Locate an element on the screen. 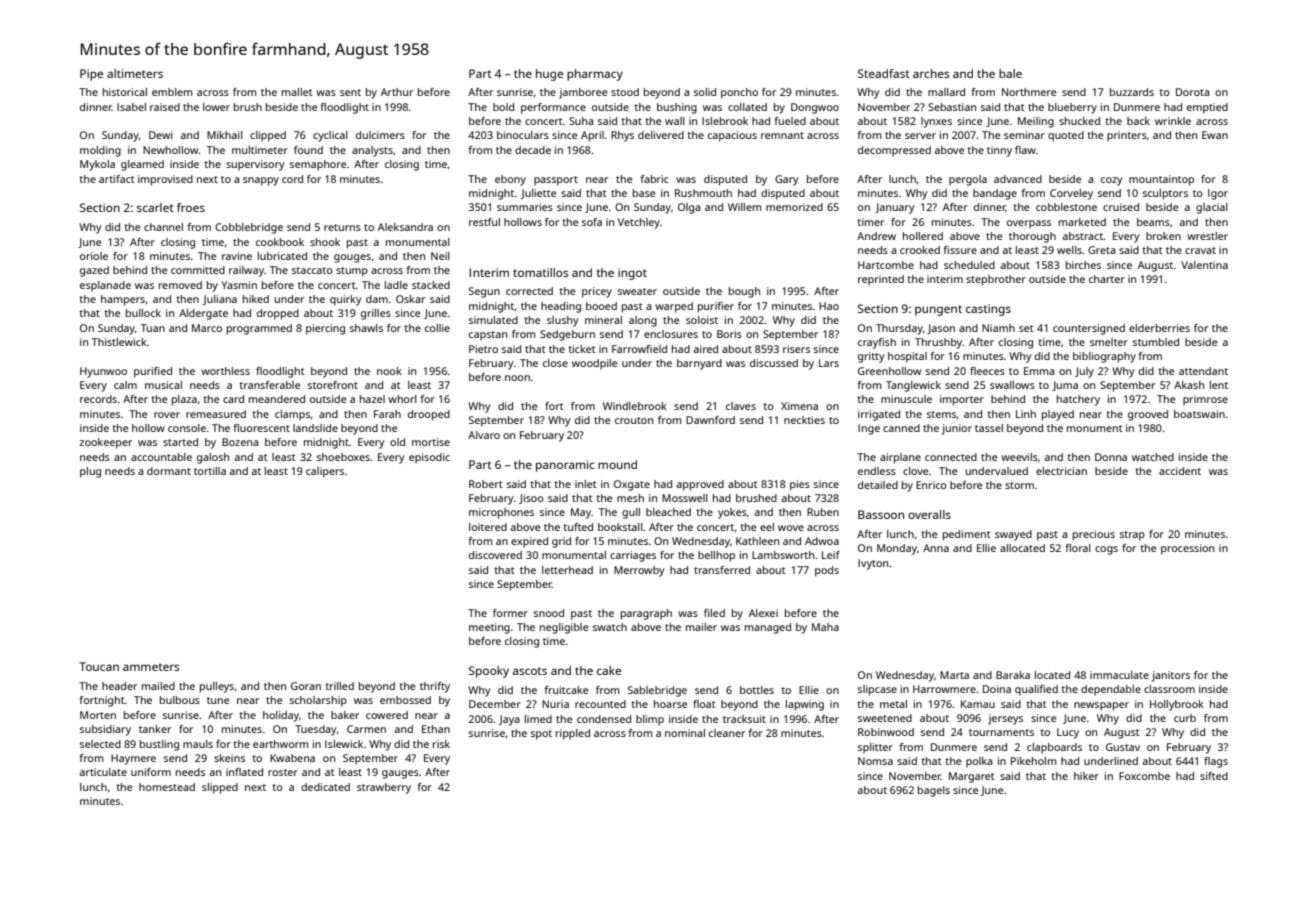  Islebrook is located at coordinates (725, 121).
